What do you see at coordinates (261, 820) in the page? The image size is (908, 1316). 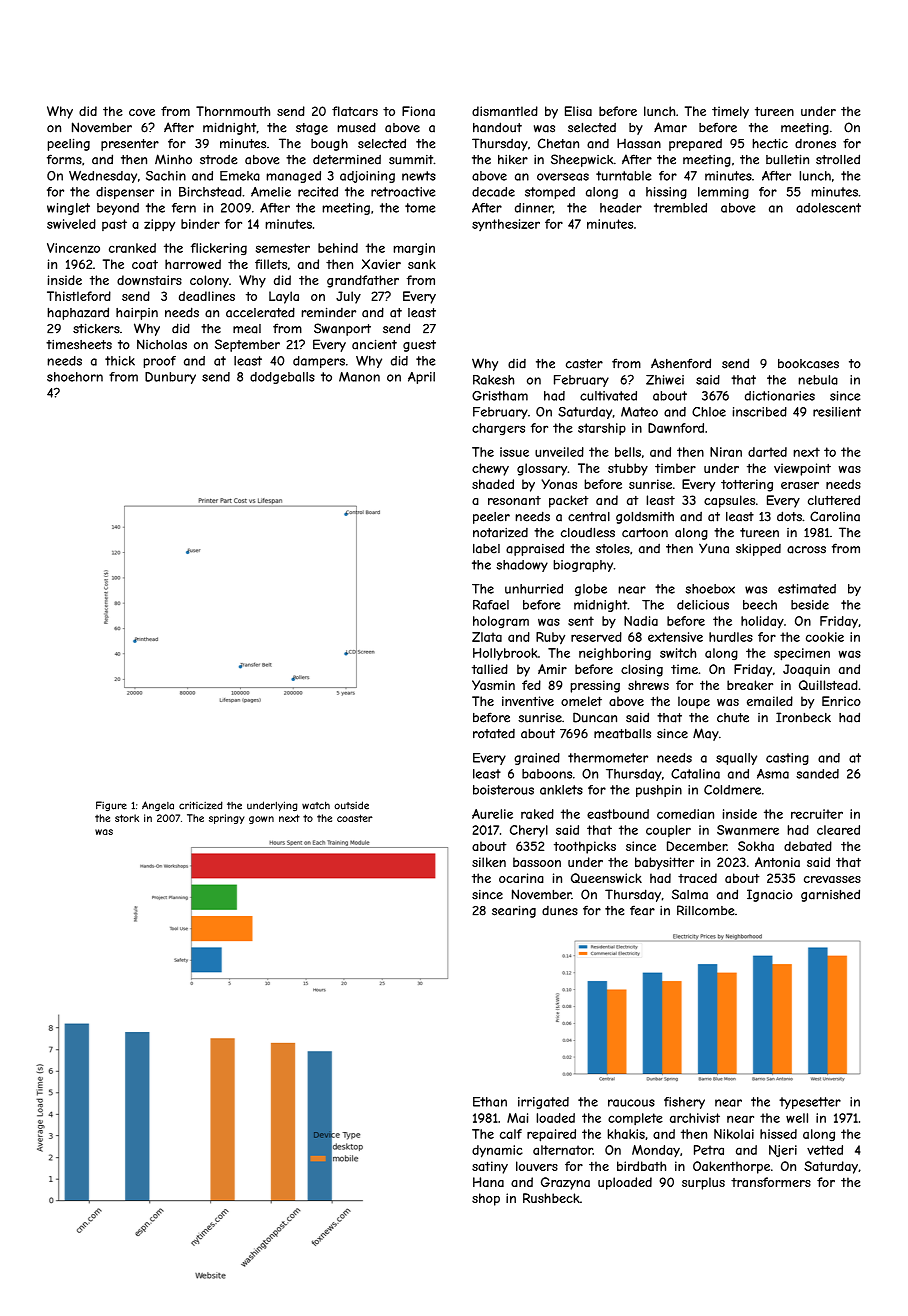 I see `gown` at bounding box center [261, 820].
